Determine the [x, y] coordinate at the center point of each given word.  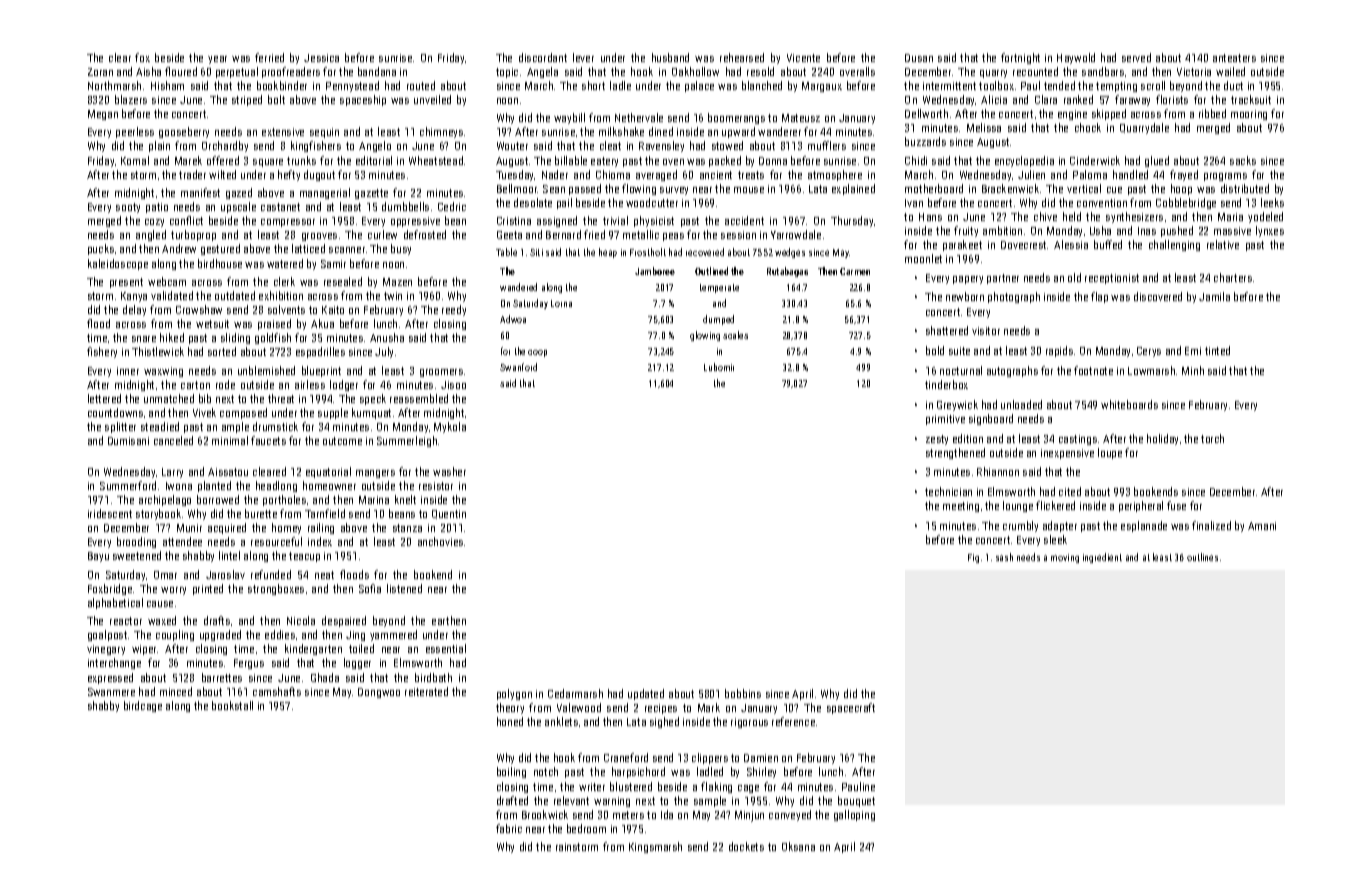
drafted [512, 800]
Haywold [1076, 58]
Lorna [561, 303]
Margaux [822, 87]
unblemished [266, 370]
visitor [986, 331]
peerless [135, 132]
